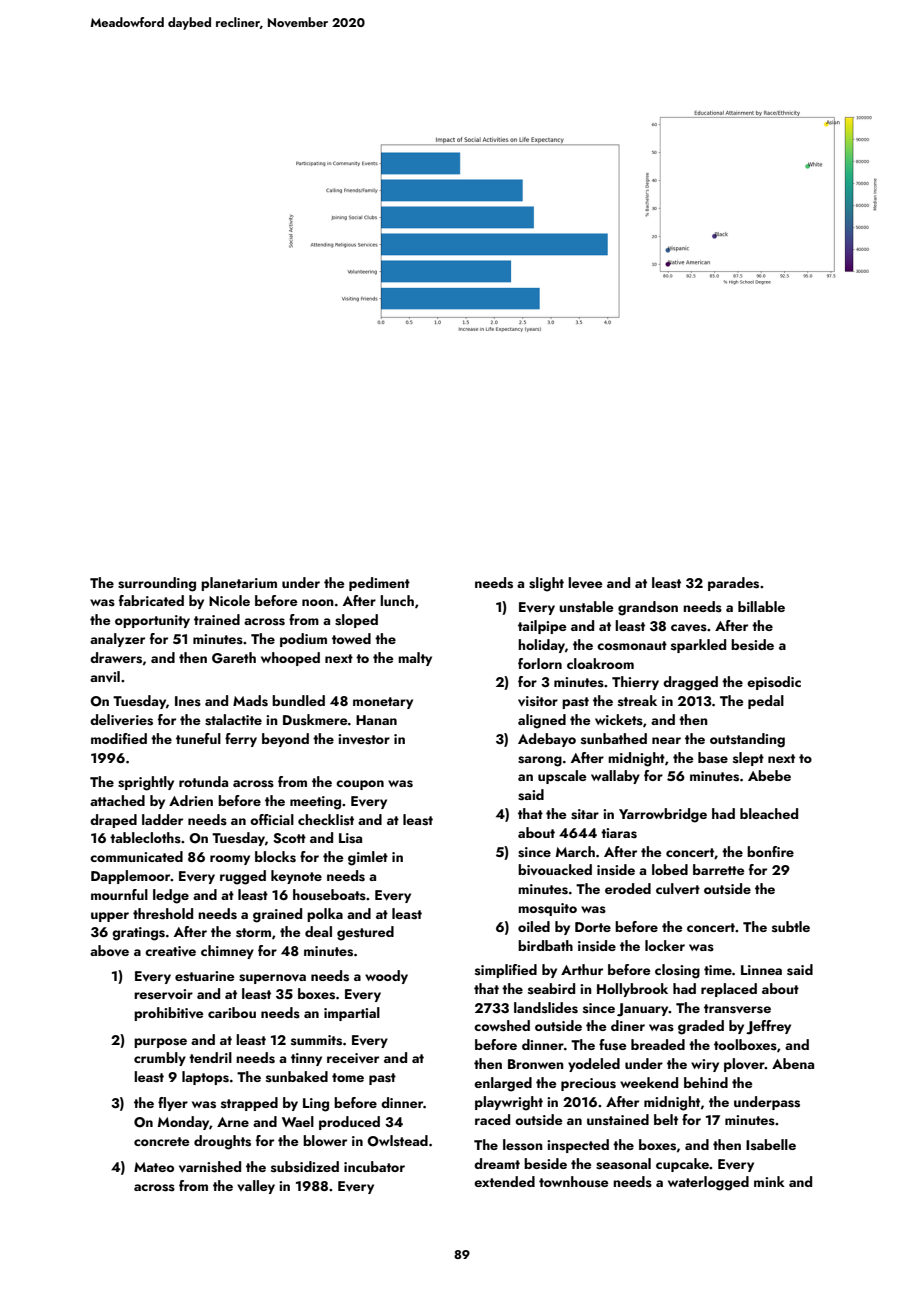  What do you see at coordinates (329, 895) in the document?
I see `houseboats` at bounding box center [329, 895].
